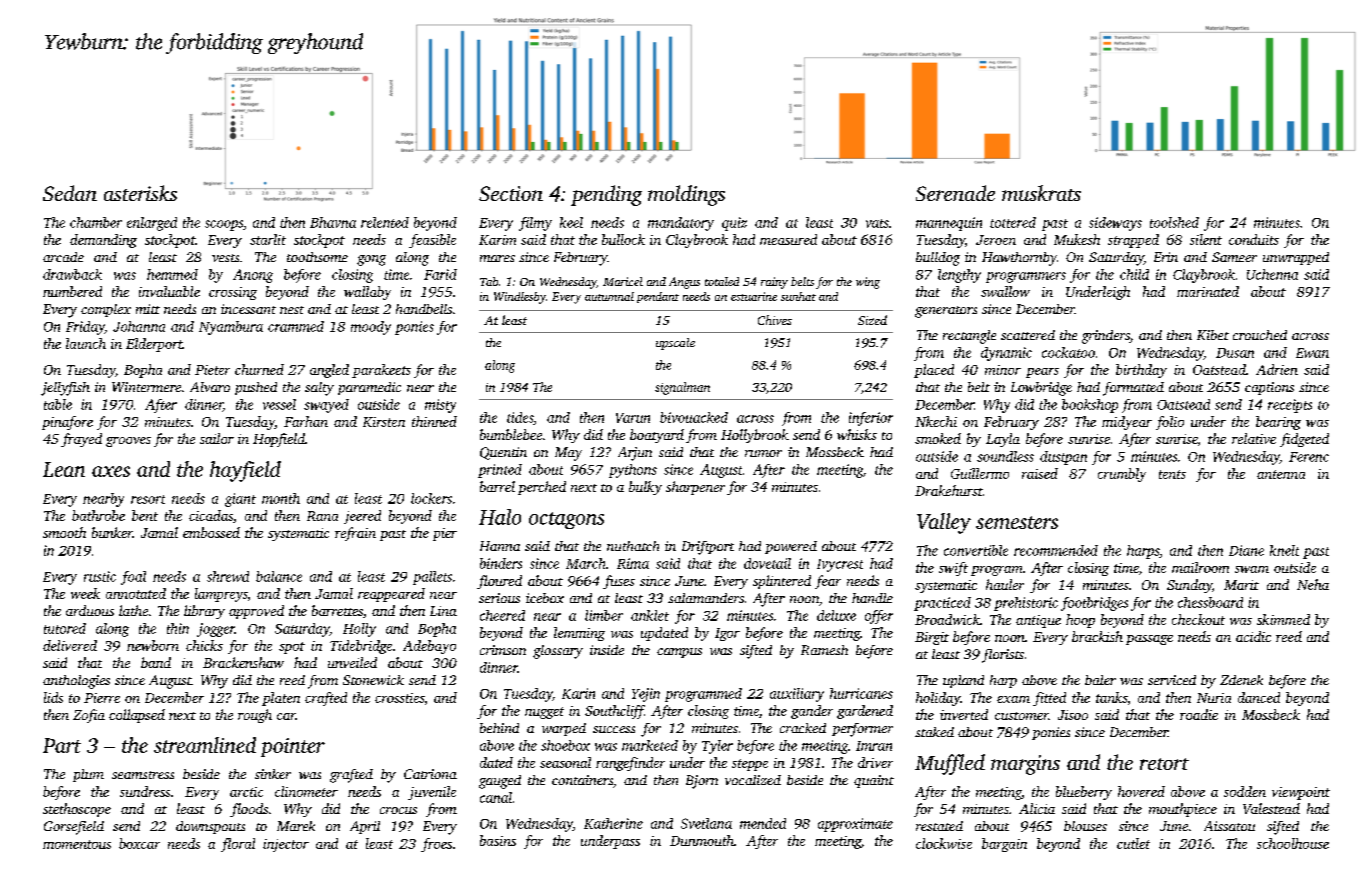 The image size is (1372, 887). What do you see at coordinates (511, 193) in the image?
I see `Section` at bounding box center [511, 193].
